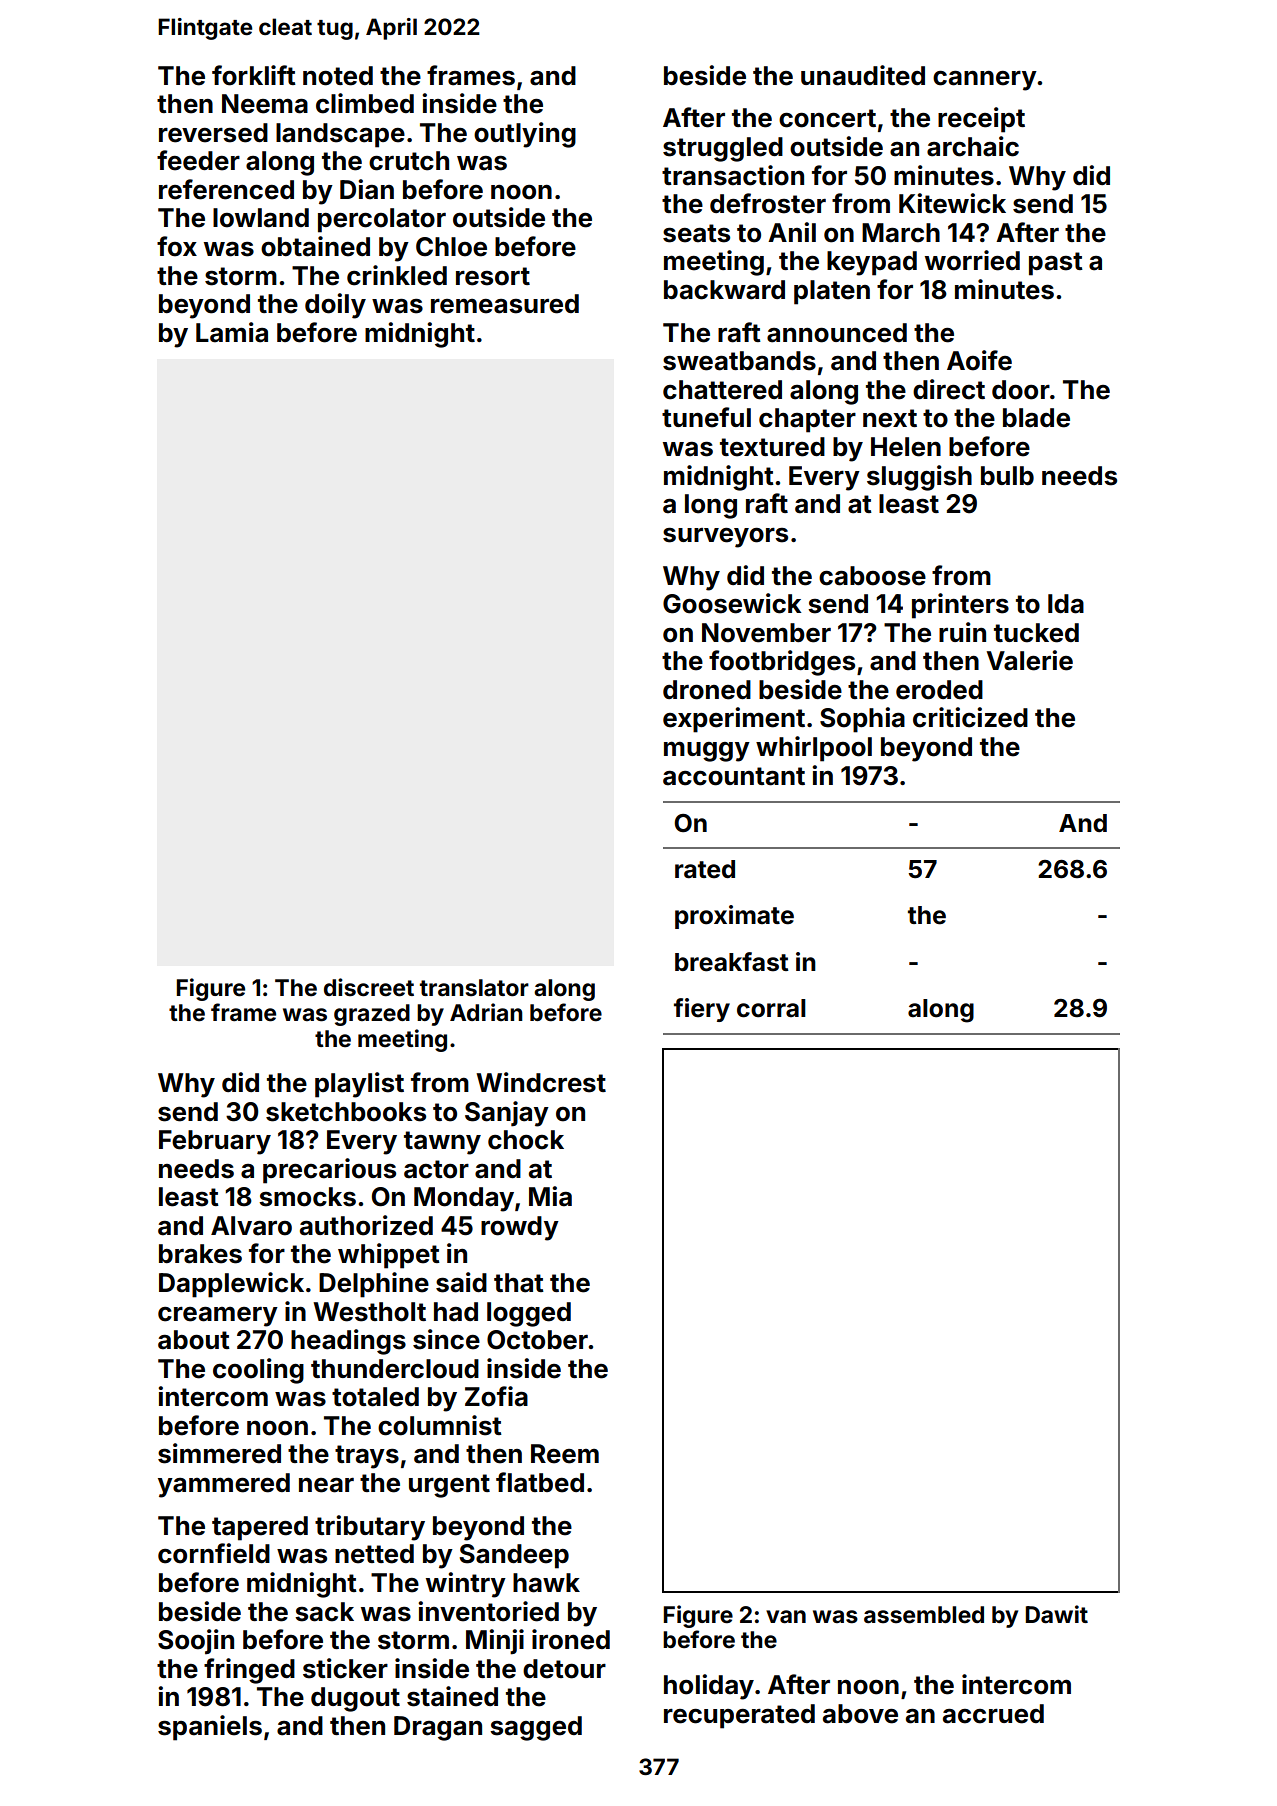 Image resolution: width=1277 pixels, height=1806 pixels. What do you see at coordinates (985, 81) in the screenshot?
I see `cannery` at bounding box center [985, 81].
